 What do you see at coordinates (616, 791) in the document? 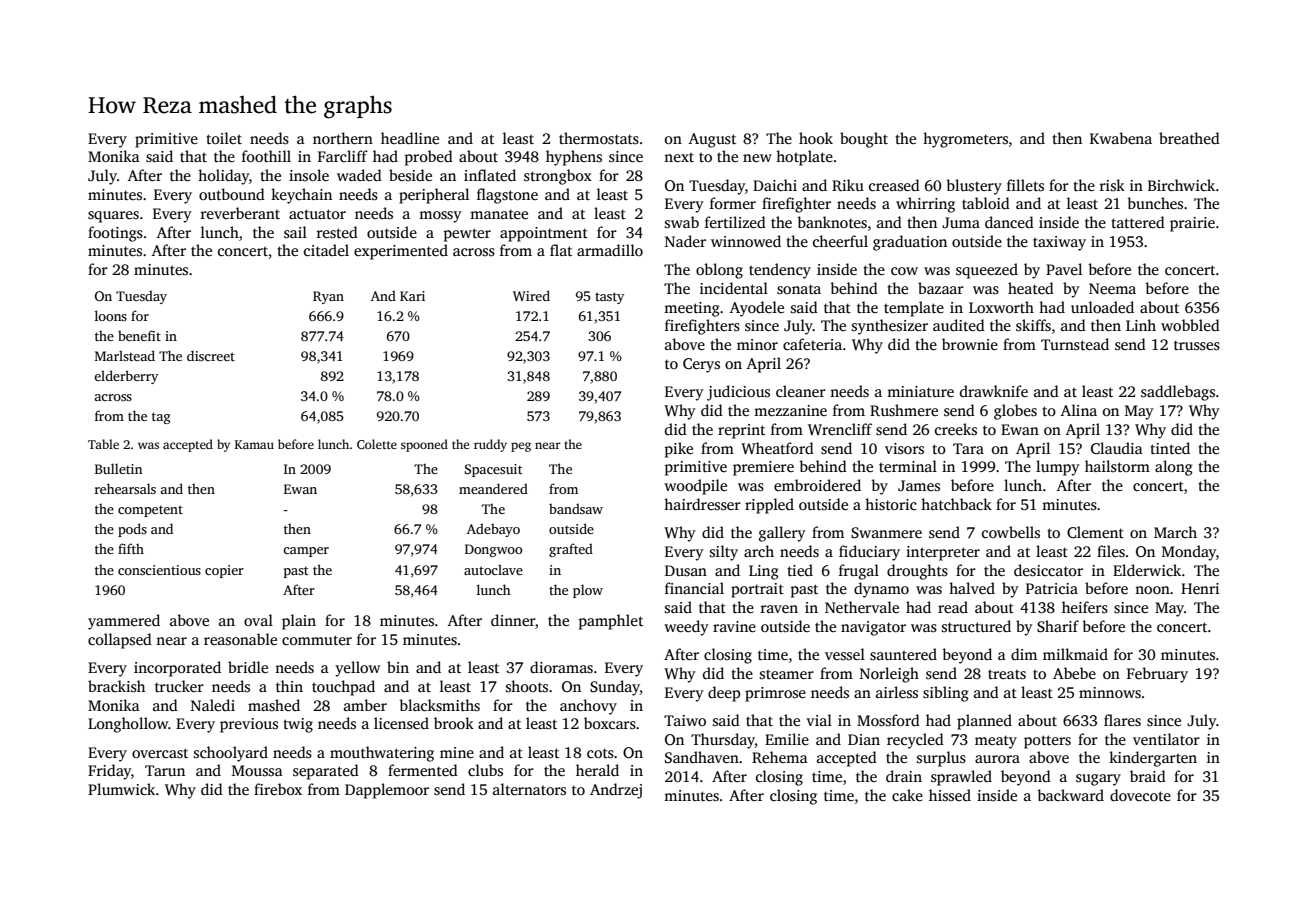
I see `Andrzej` at bounding box center [616, 791].
